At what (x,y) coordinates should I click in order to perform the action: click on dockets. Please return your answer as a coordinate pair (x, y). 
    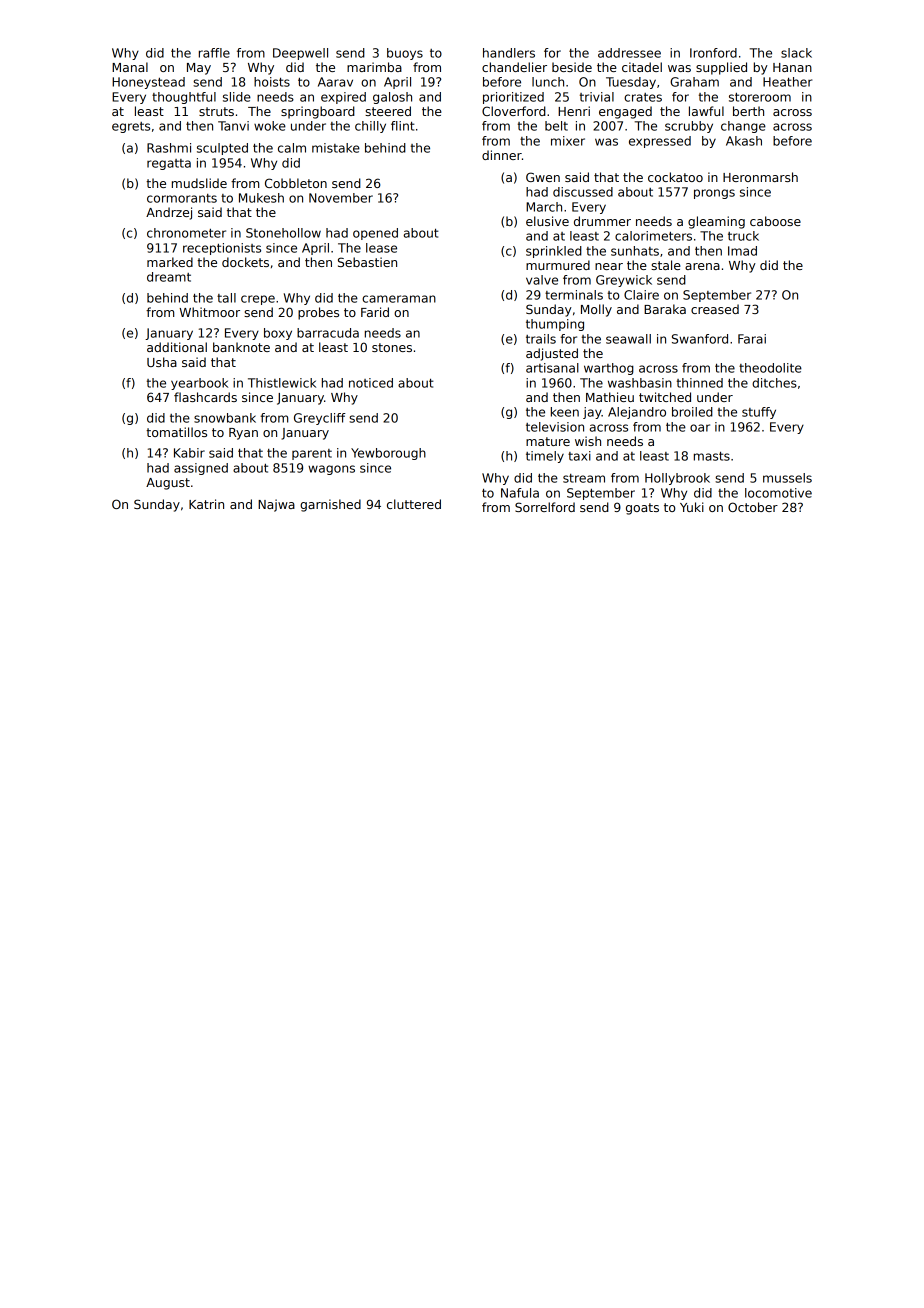
    Looking at the image, I should click on (245, 262).
